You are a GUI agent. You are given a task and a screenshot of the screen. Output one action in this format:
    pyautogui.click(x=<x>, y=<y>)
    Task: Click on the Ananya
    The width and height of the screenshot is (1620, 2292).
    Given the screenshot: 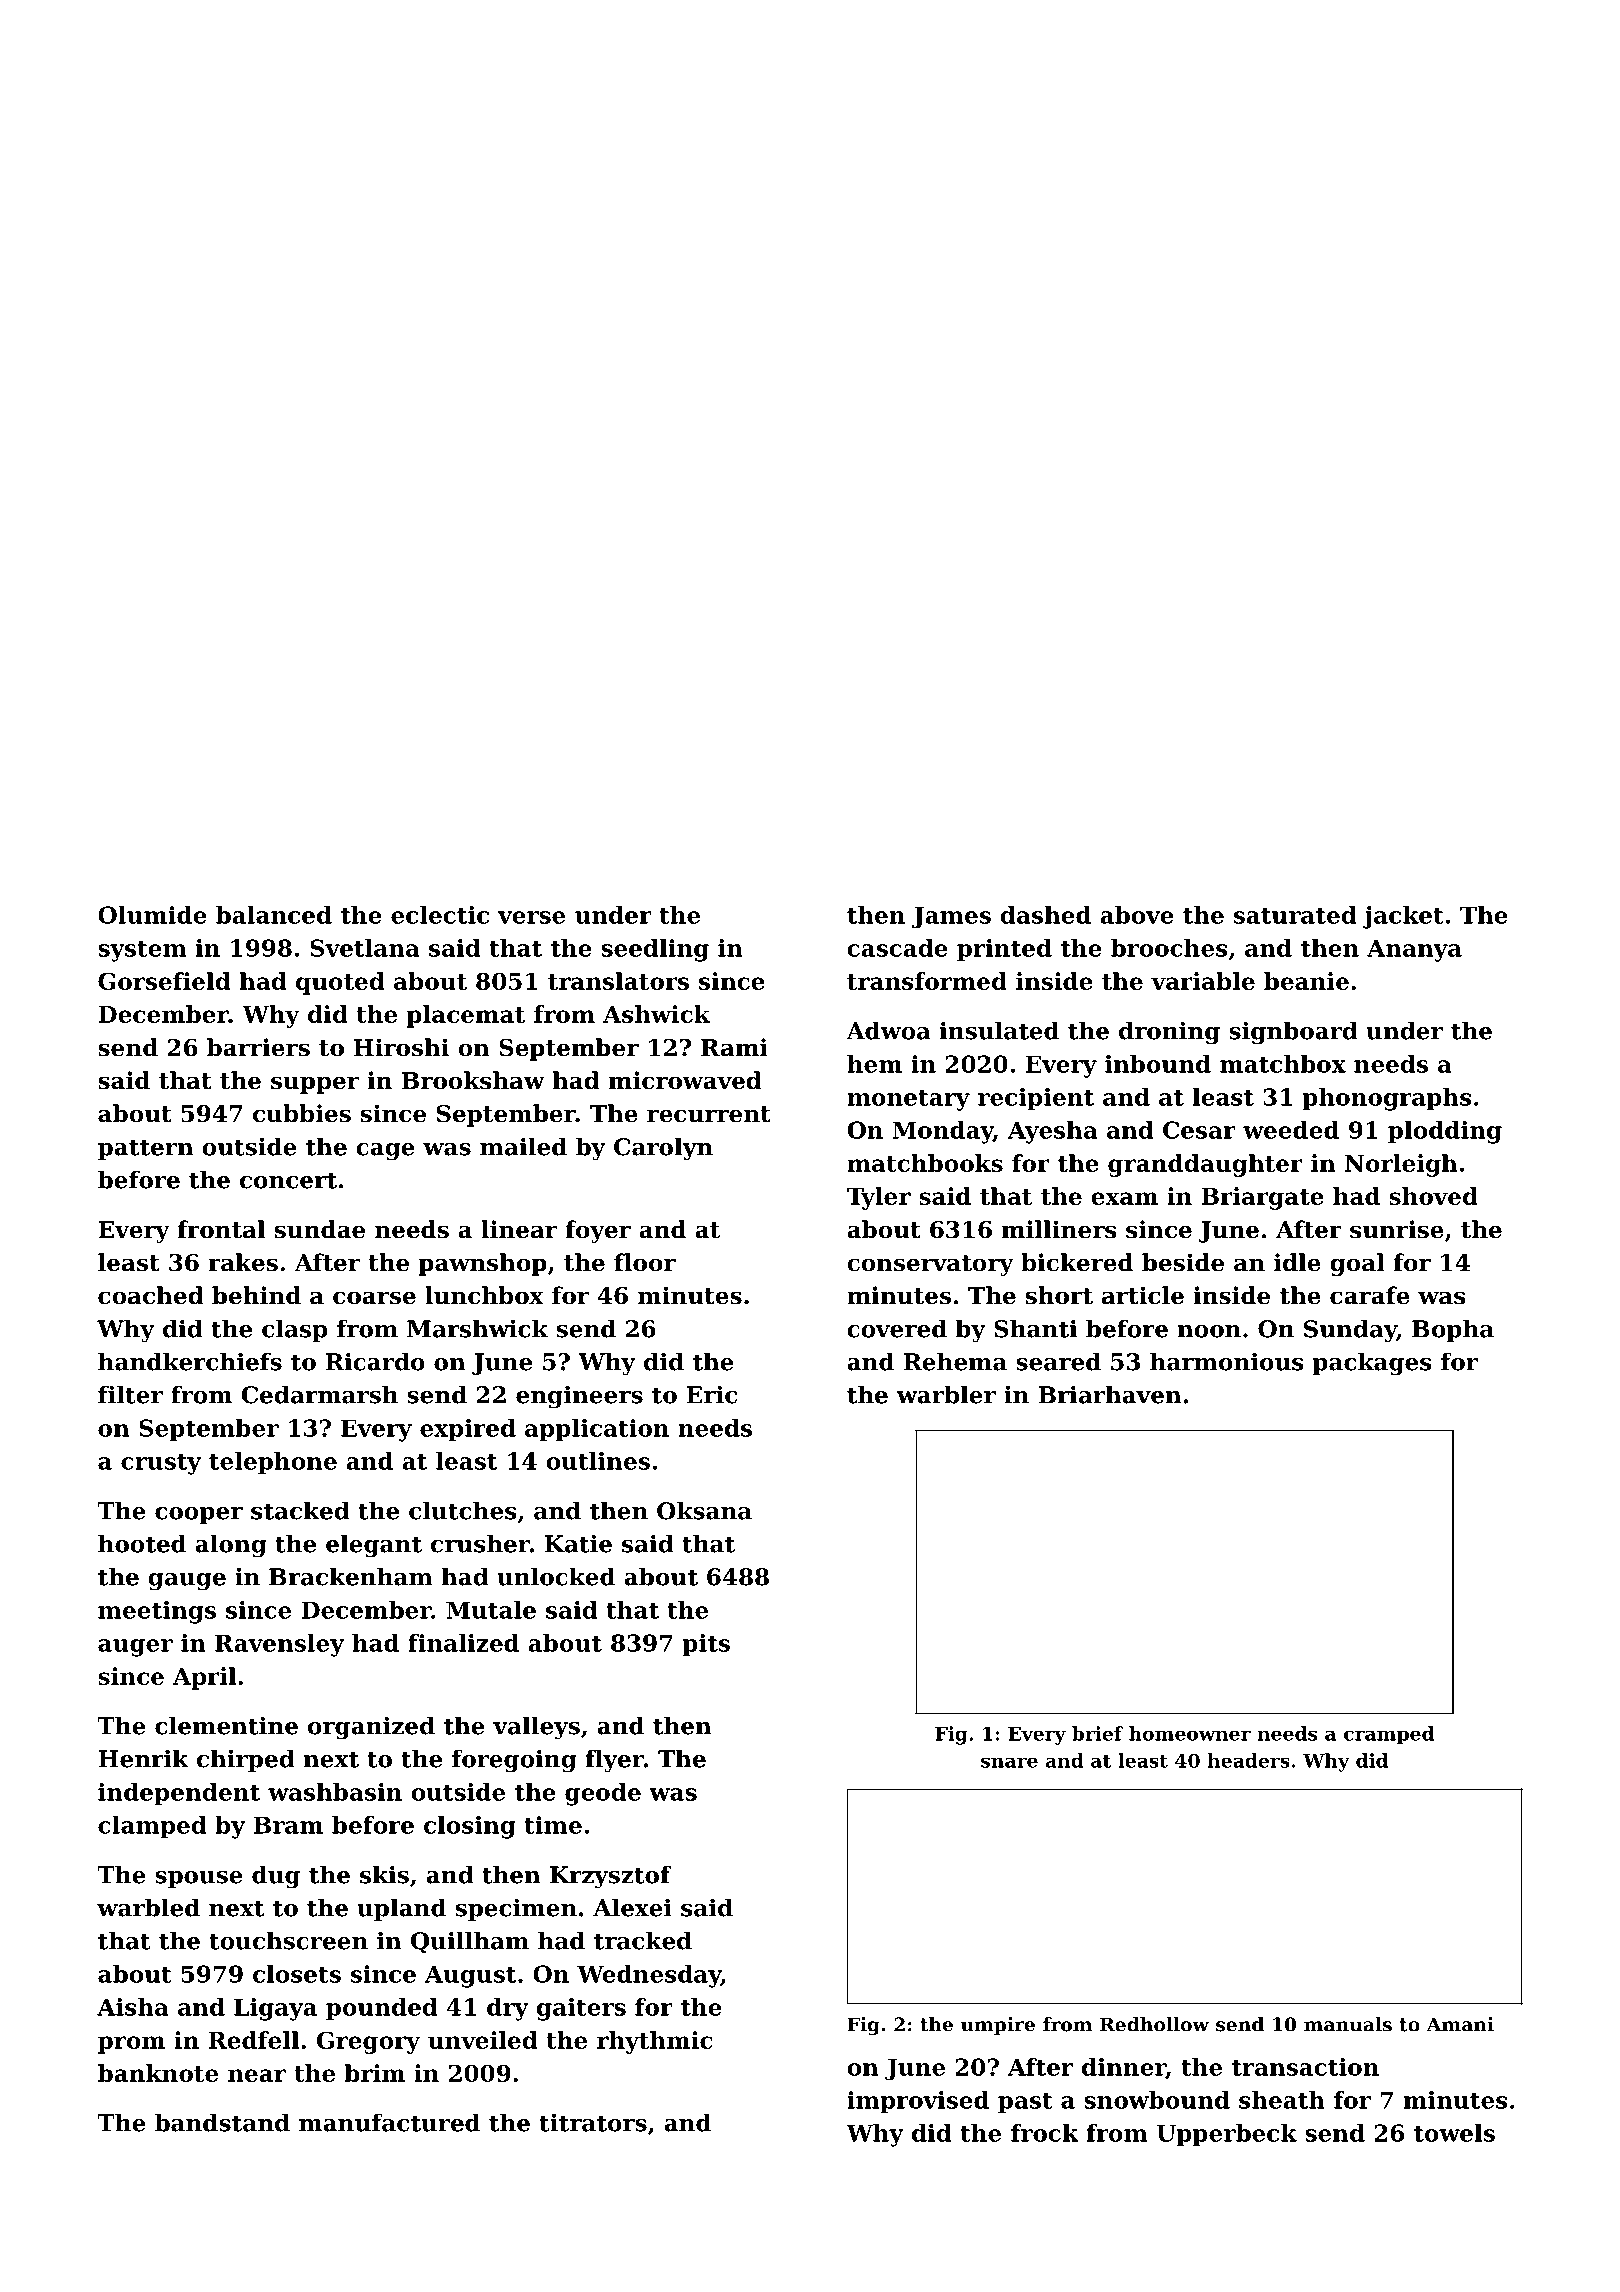 What is the action you would take?
    pyautogui.click(x=1414, y=950)
